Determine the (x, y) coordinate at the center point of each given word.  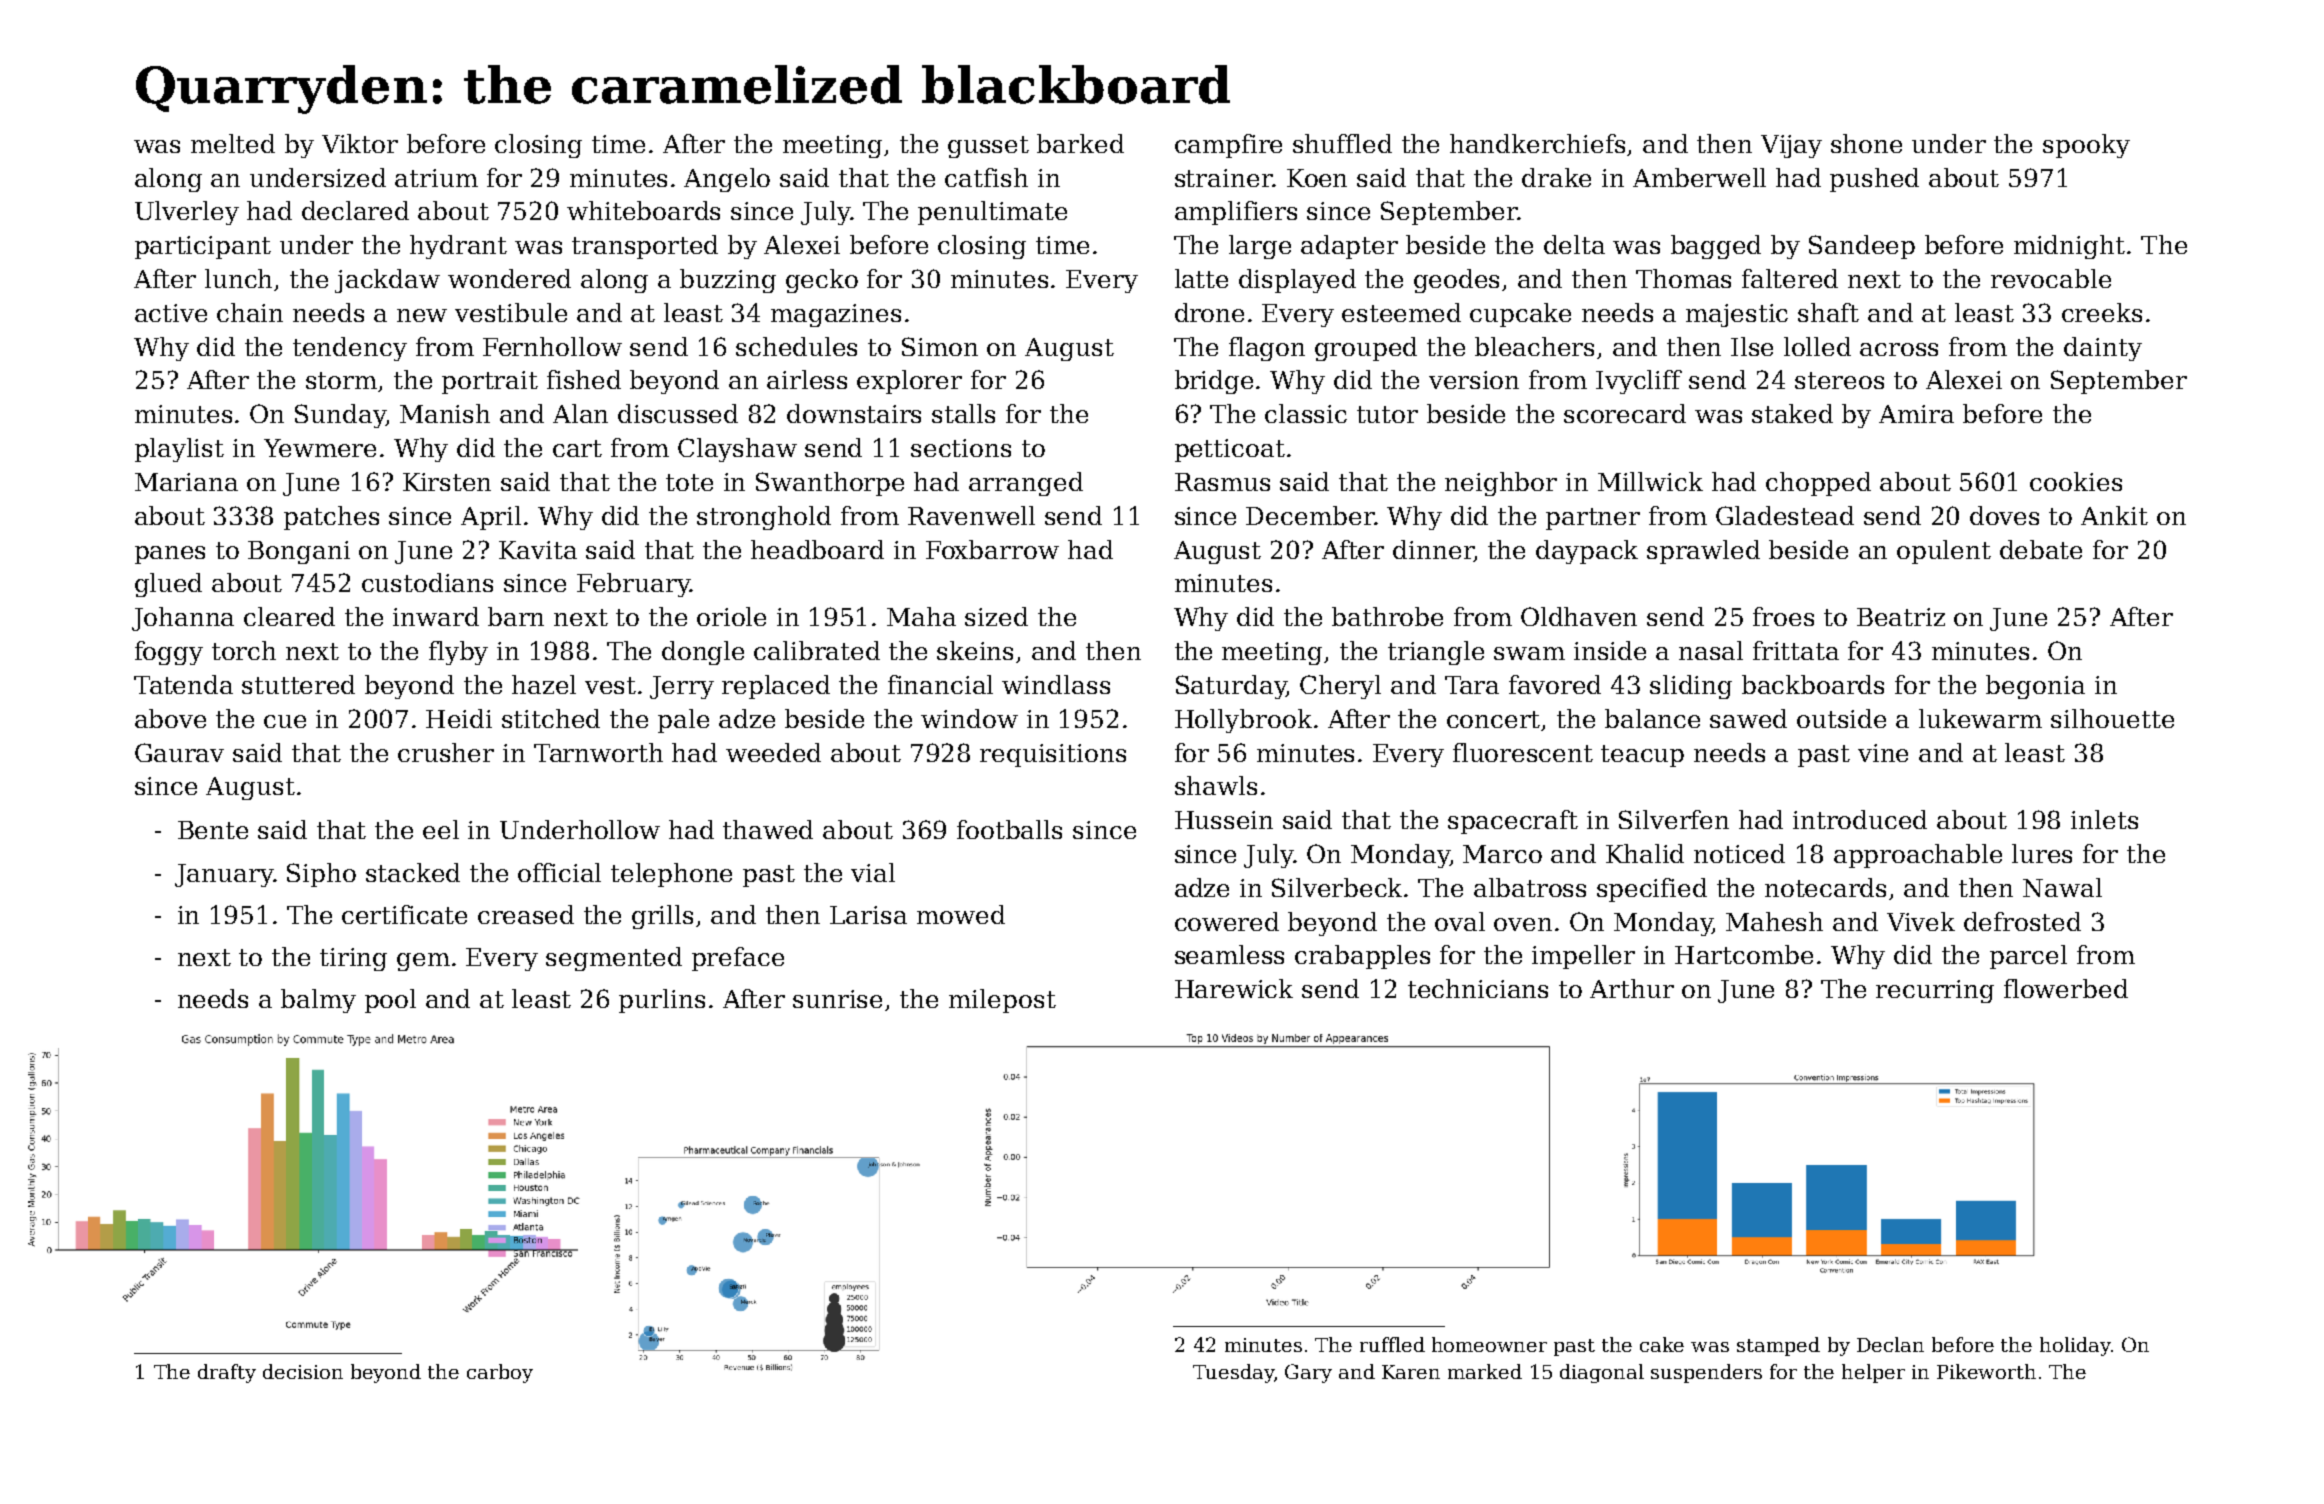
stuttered (298, 684)
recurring (1935, 991)
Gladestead (1785, 515)
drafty (227, 1373)
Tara (1472, 685)
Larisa (868, 915)
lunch (238, 278)
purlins (662, 1001)
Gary (1308, 1373)
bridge (1214, 382)
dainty (2103, 349)
